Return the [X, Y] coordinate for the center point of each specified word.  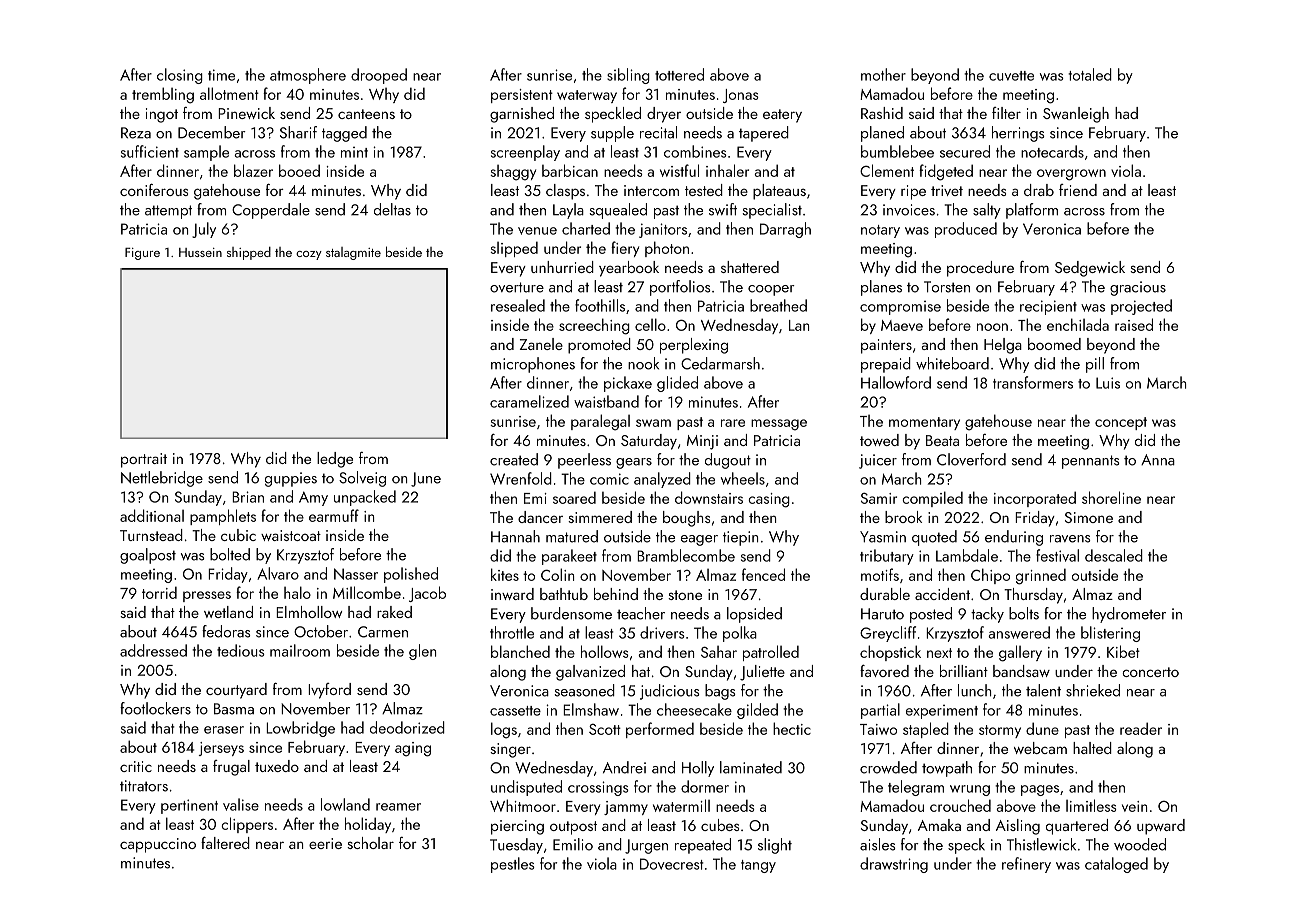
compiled [932, 499]
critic [136, 766]
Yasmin [883, 537]
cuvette [1011, 76]
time [221, 75]
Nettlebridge [162, 479]
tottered [679, 74]
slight [775, 846]
